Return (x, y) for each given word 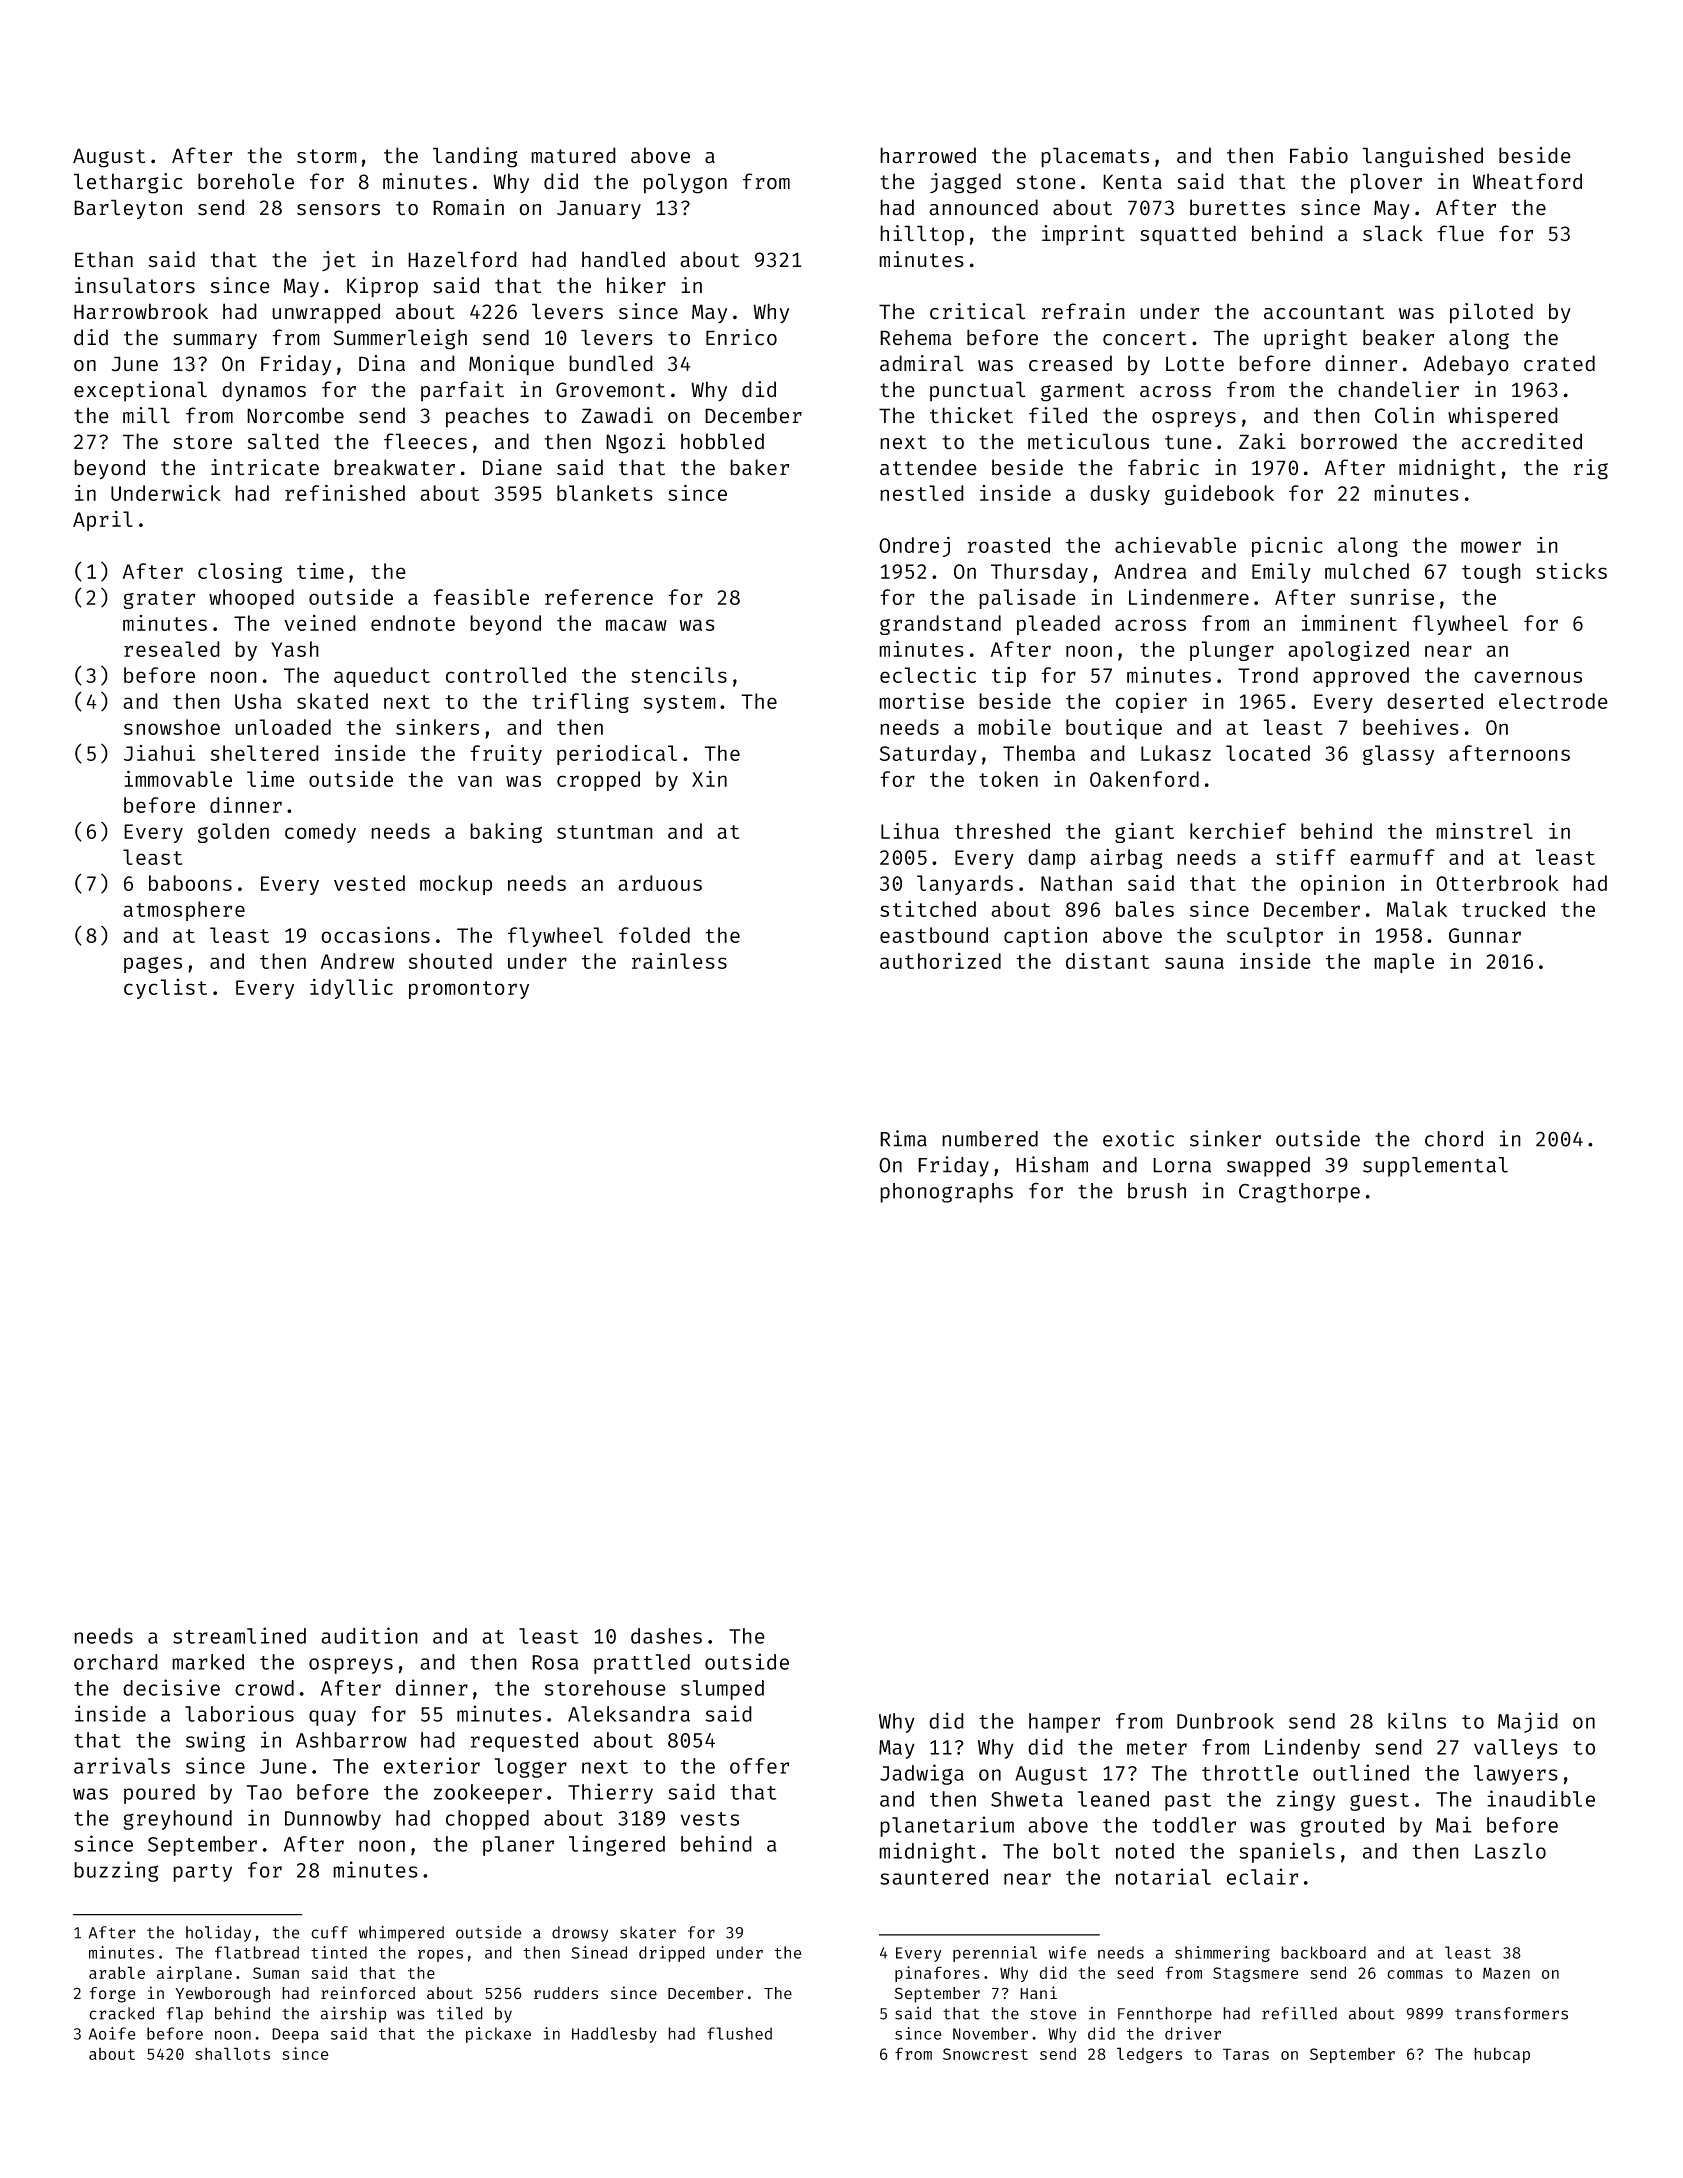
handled (623, 259)
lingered (617, 1845)
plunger (1232, 651)
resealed (172, 649)
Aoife (112, 2033)
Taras (1246, 2054)
